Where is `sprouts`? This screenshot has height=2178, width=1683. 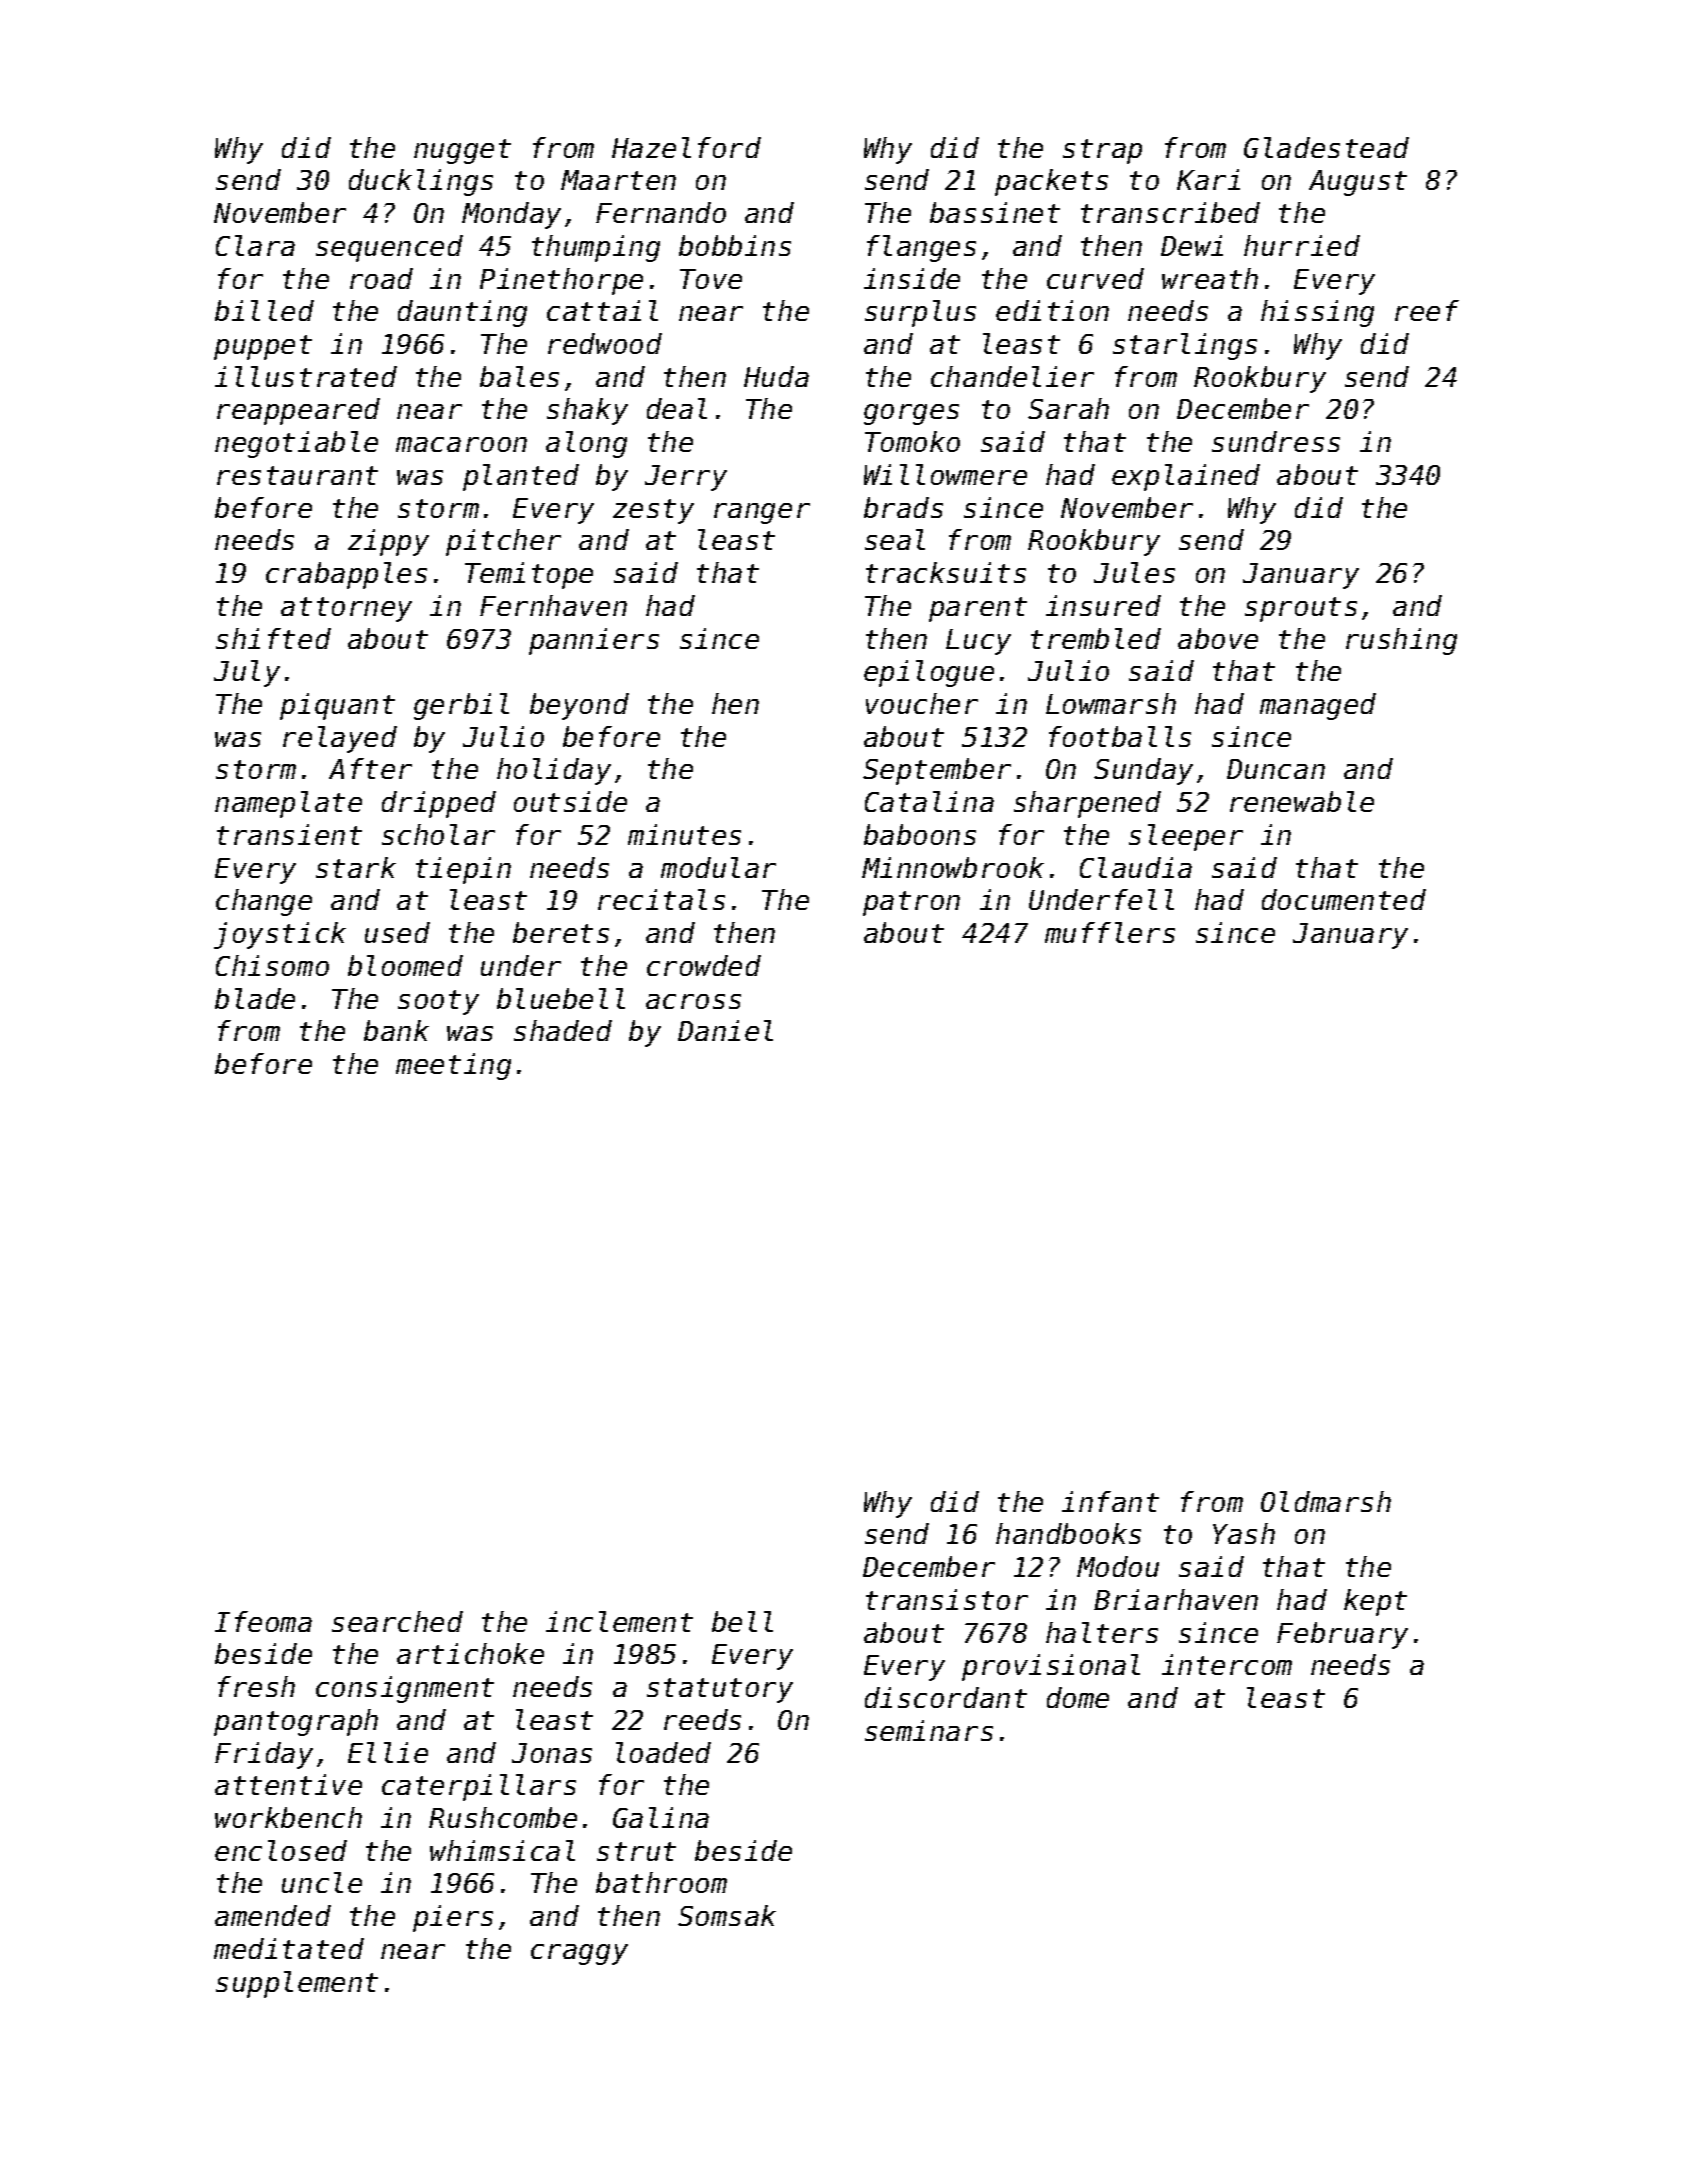 sprouts is located at coordinates (1301, 609).
